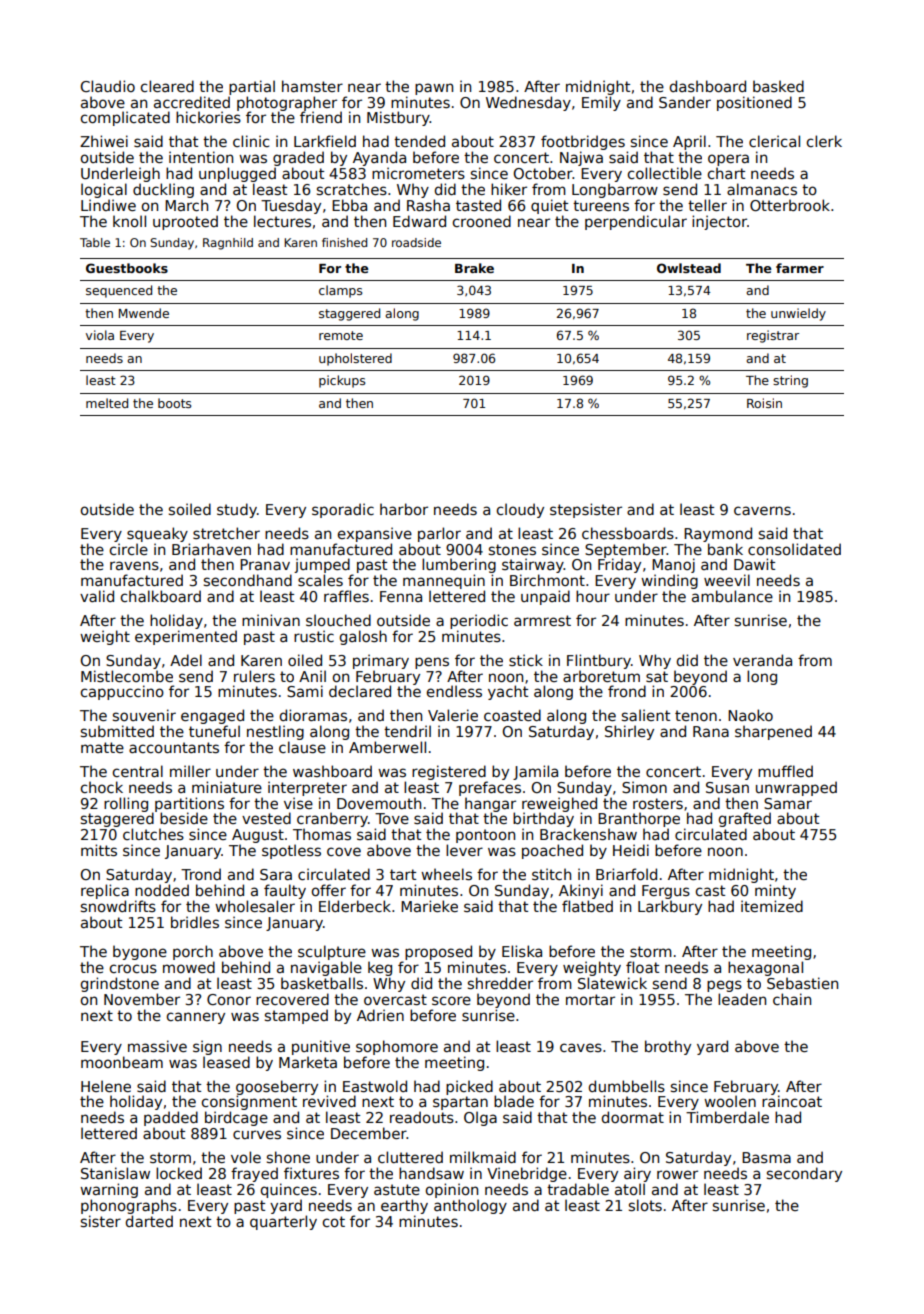 The image size is (924, 1314). What do you see at coordinates (291, 851) in the screenshot?
I see `spotless` at bounding box center [291, 851].
